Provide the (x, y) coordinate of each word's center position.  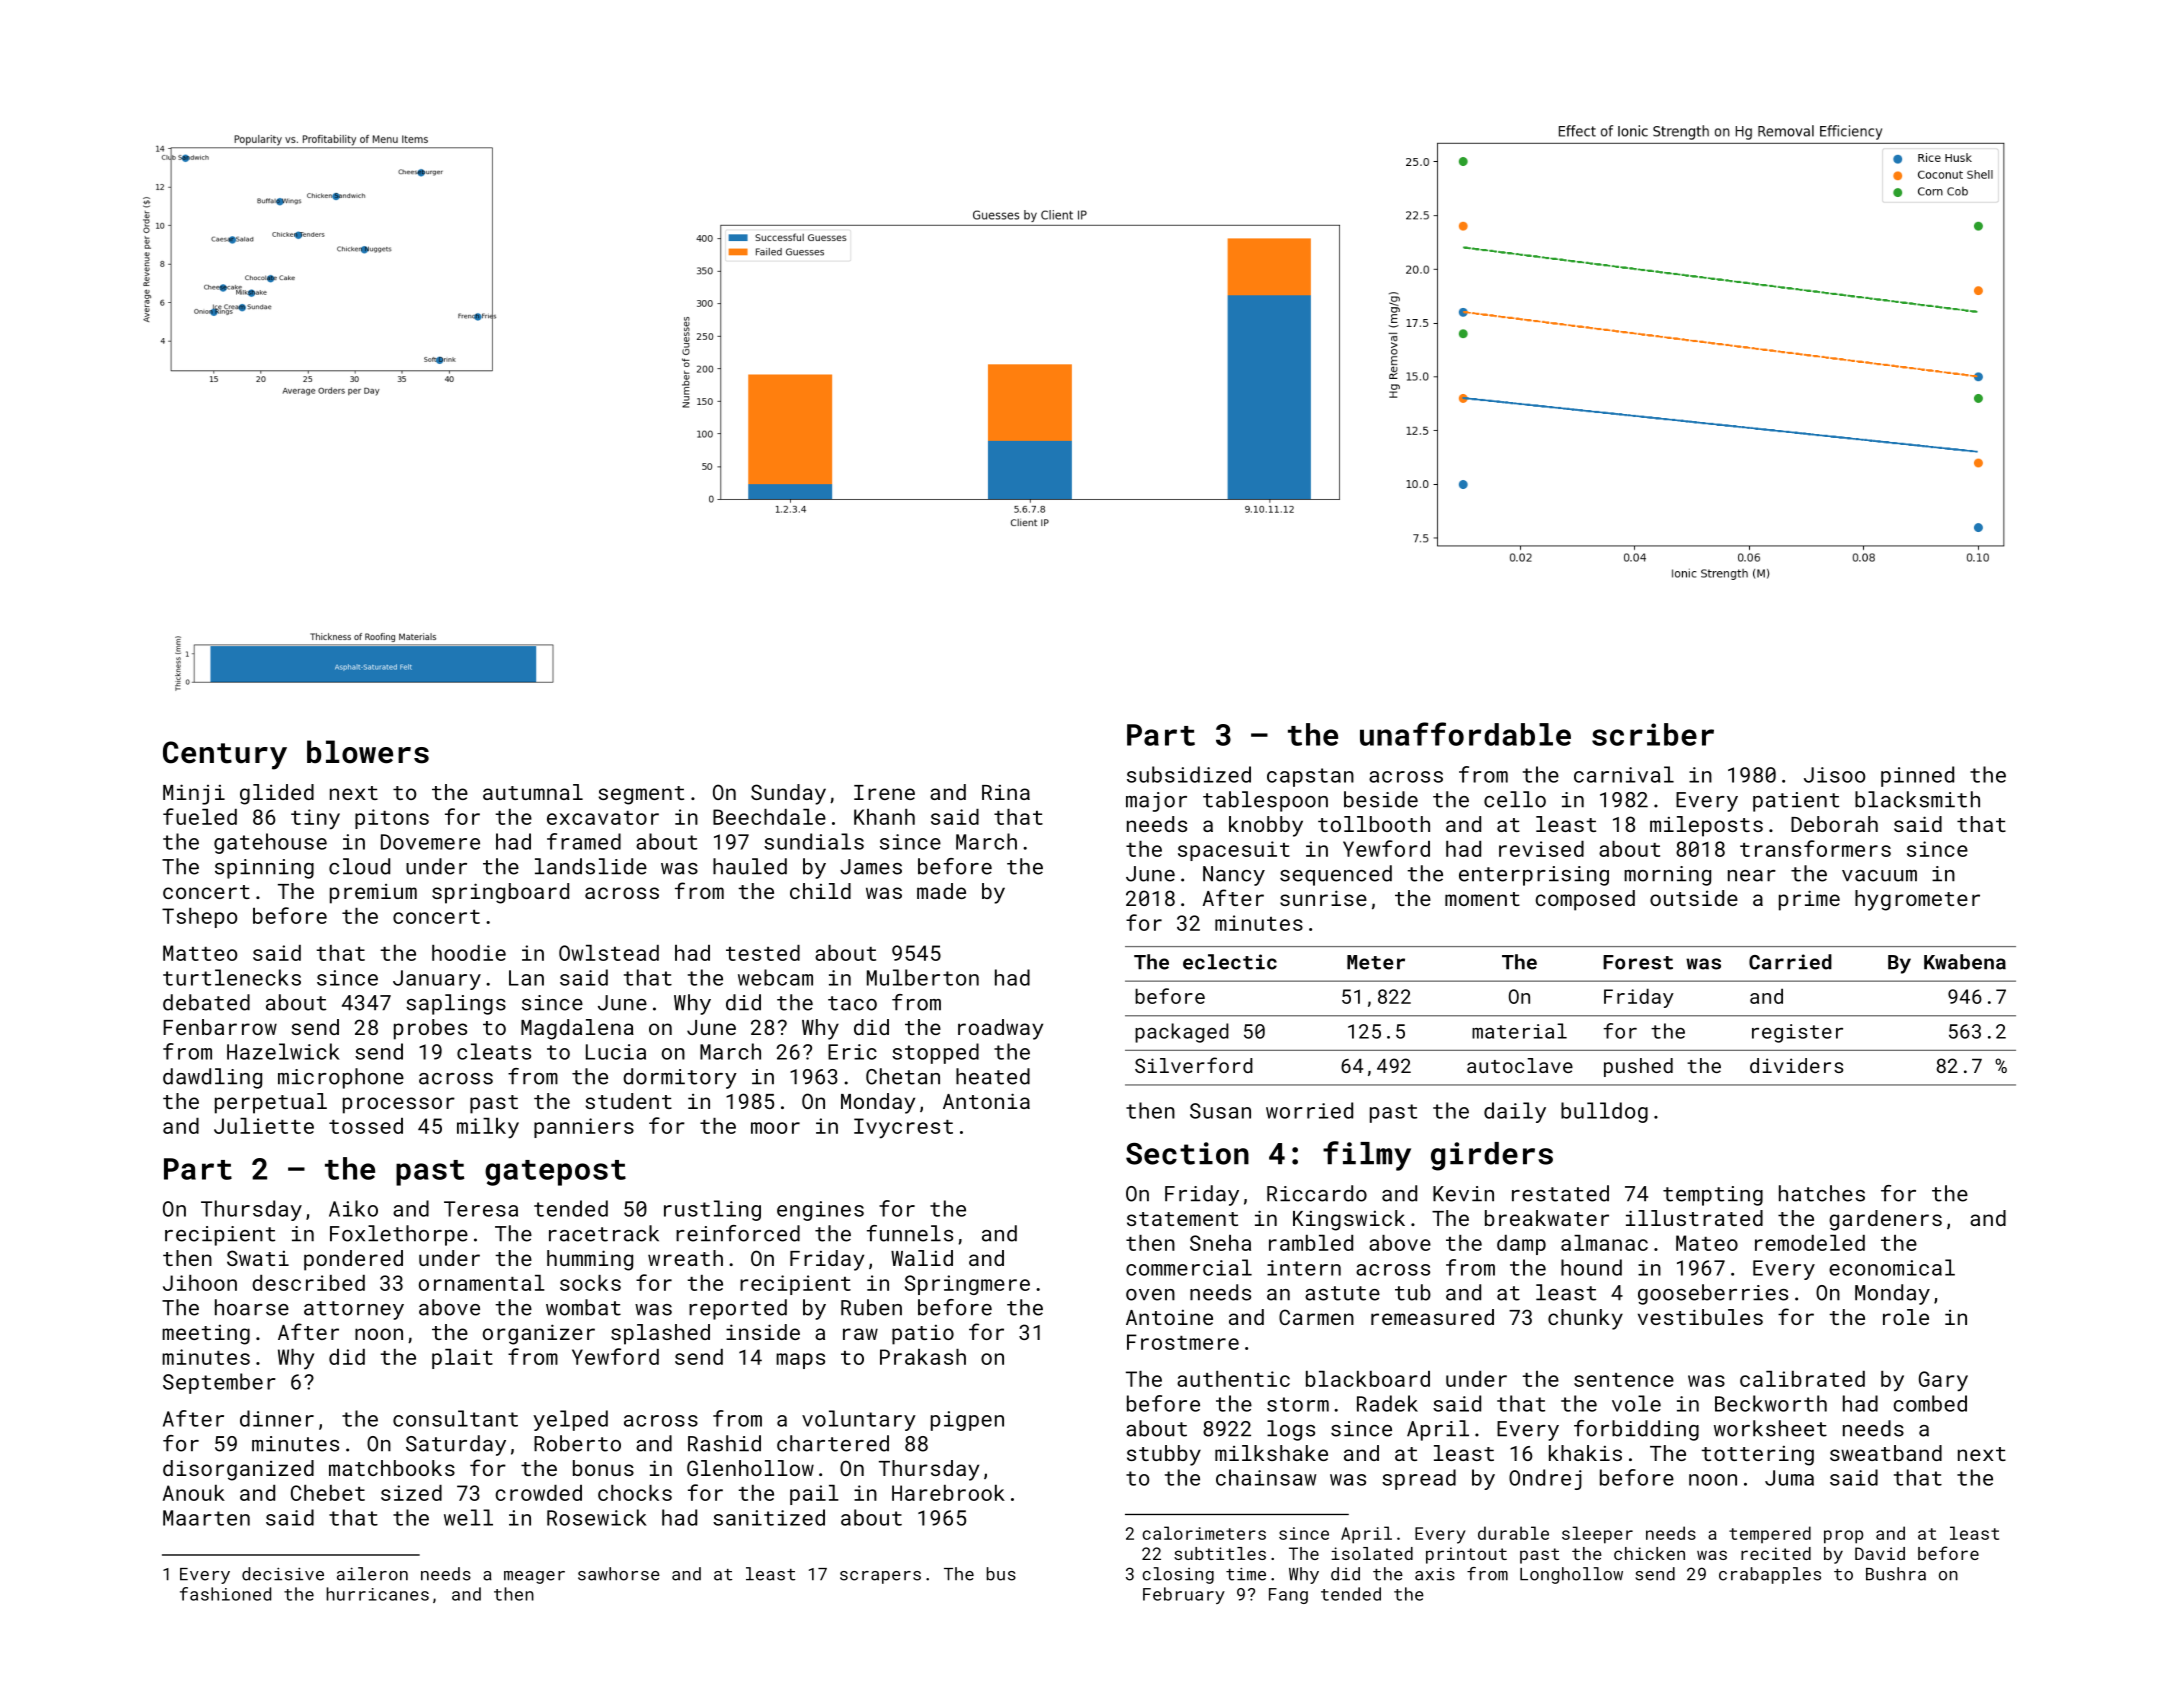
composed (1585, 900)
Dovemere (430, 842)
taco (852, 1003)
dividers (1796, 1065)
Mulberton (923, 977)
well (468, 1517)
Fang (1288, 1596)
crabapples (1770, 1575)
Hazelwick (283, 1051)
